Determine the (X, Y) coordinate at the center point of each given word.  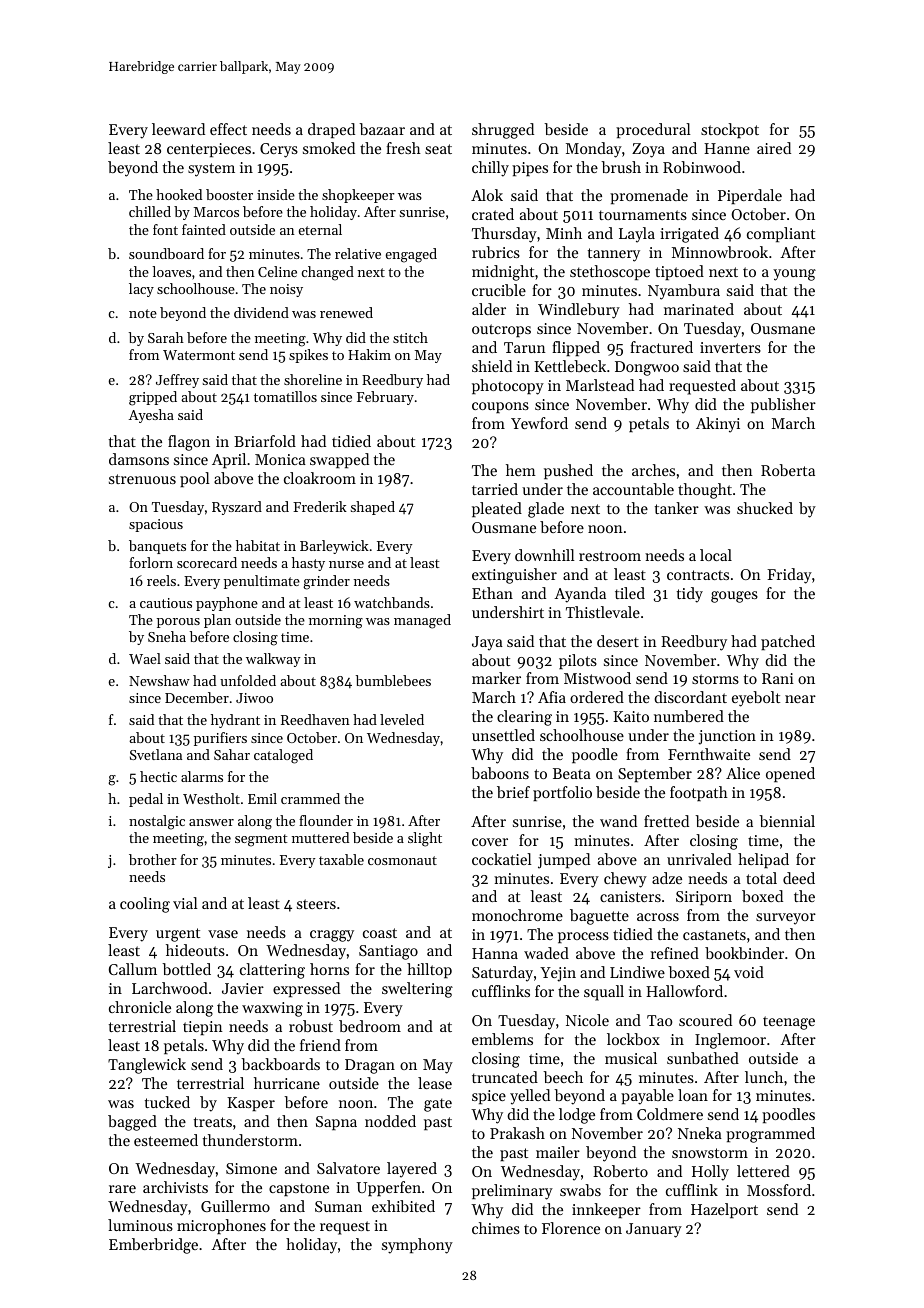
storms (715, 679)
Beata (572, 773)
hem (521, 470)
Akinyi (718, 425)
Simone (251, 1168)
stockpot (730, 130)
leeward (178, 129)
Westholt (211, 798)
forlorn (151, 562)
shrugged (503, 131)
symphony (417, 1246)
